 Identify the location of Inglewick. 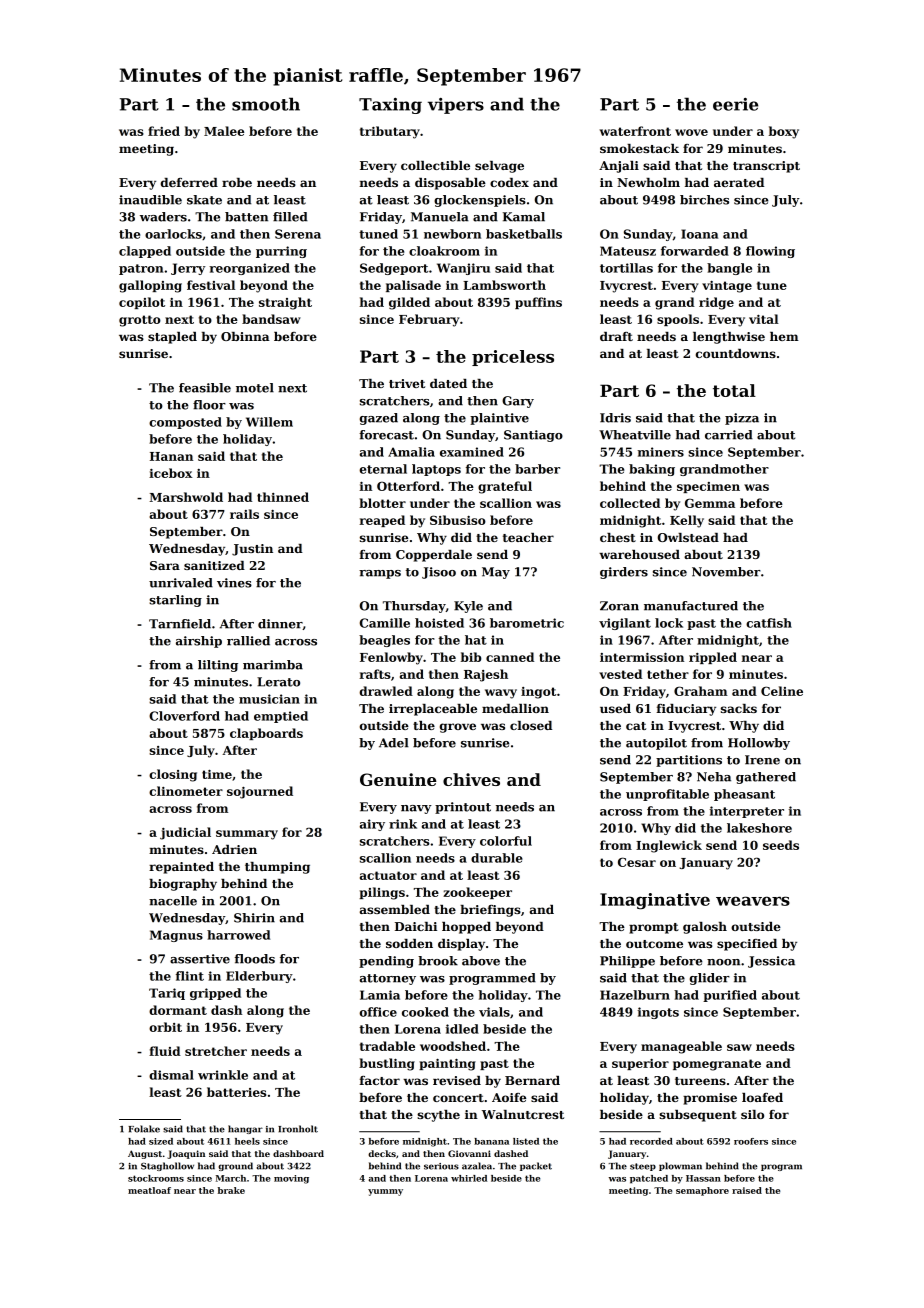
(669, 846).
